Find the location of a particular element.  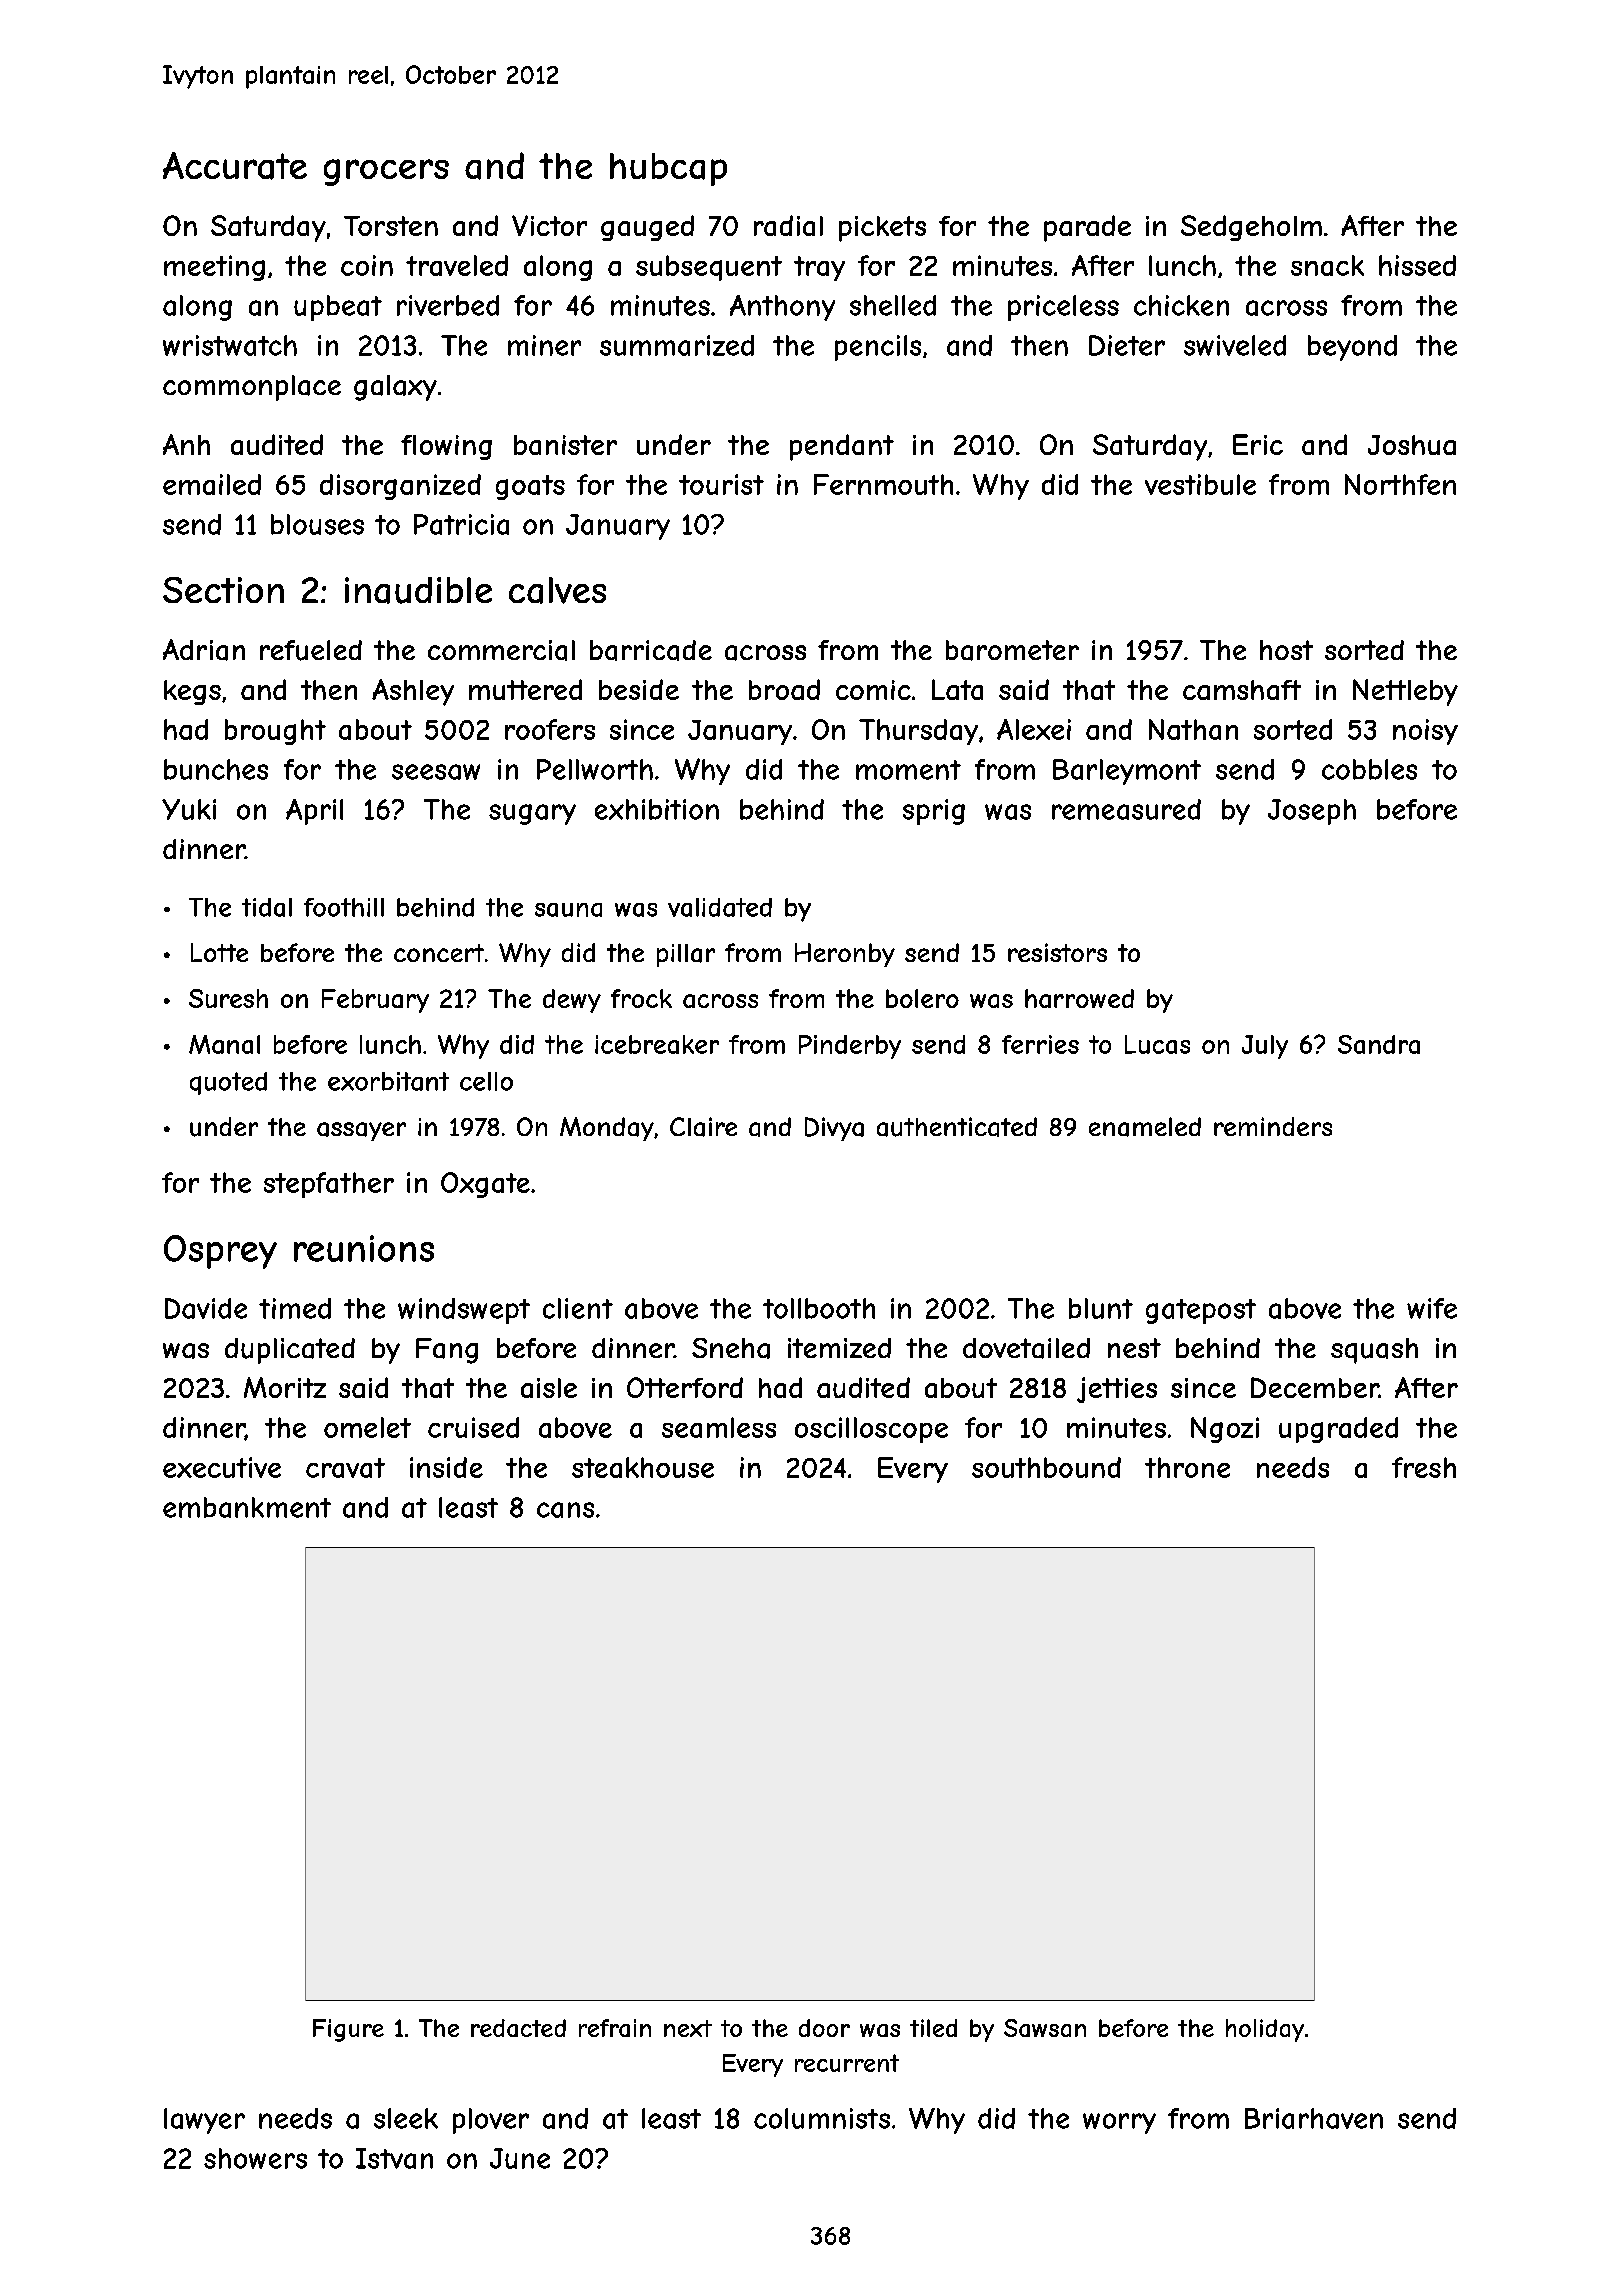

holiday is located at coordinates (1265, 2030).
